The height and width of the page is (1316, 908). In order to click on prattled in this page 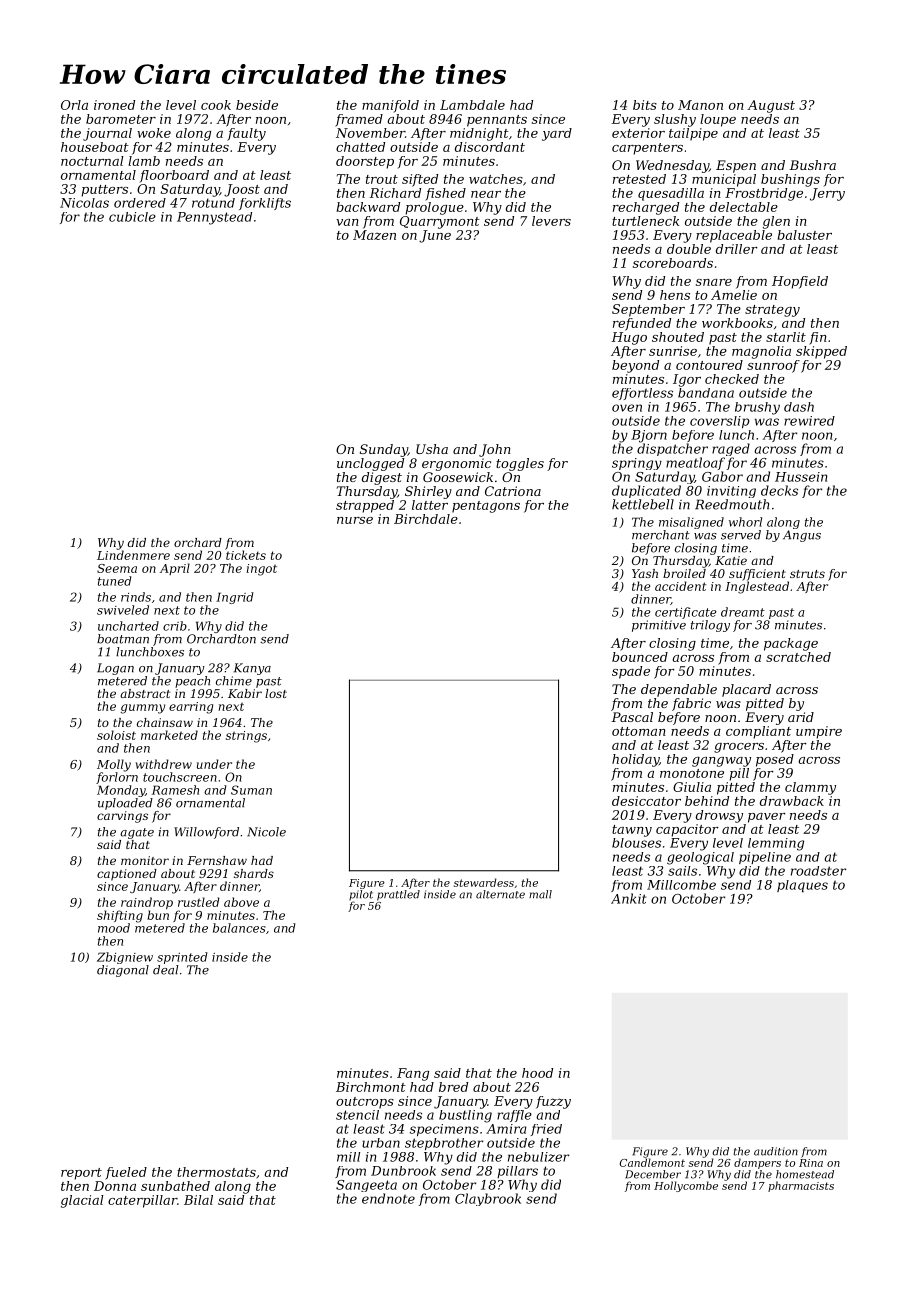, I will do `click(398, 895)`.
